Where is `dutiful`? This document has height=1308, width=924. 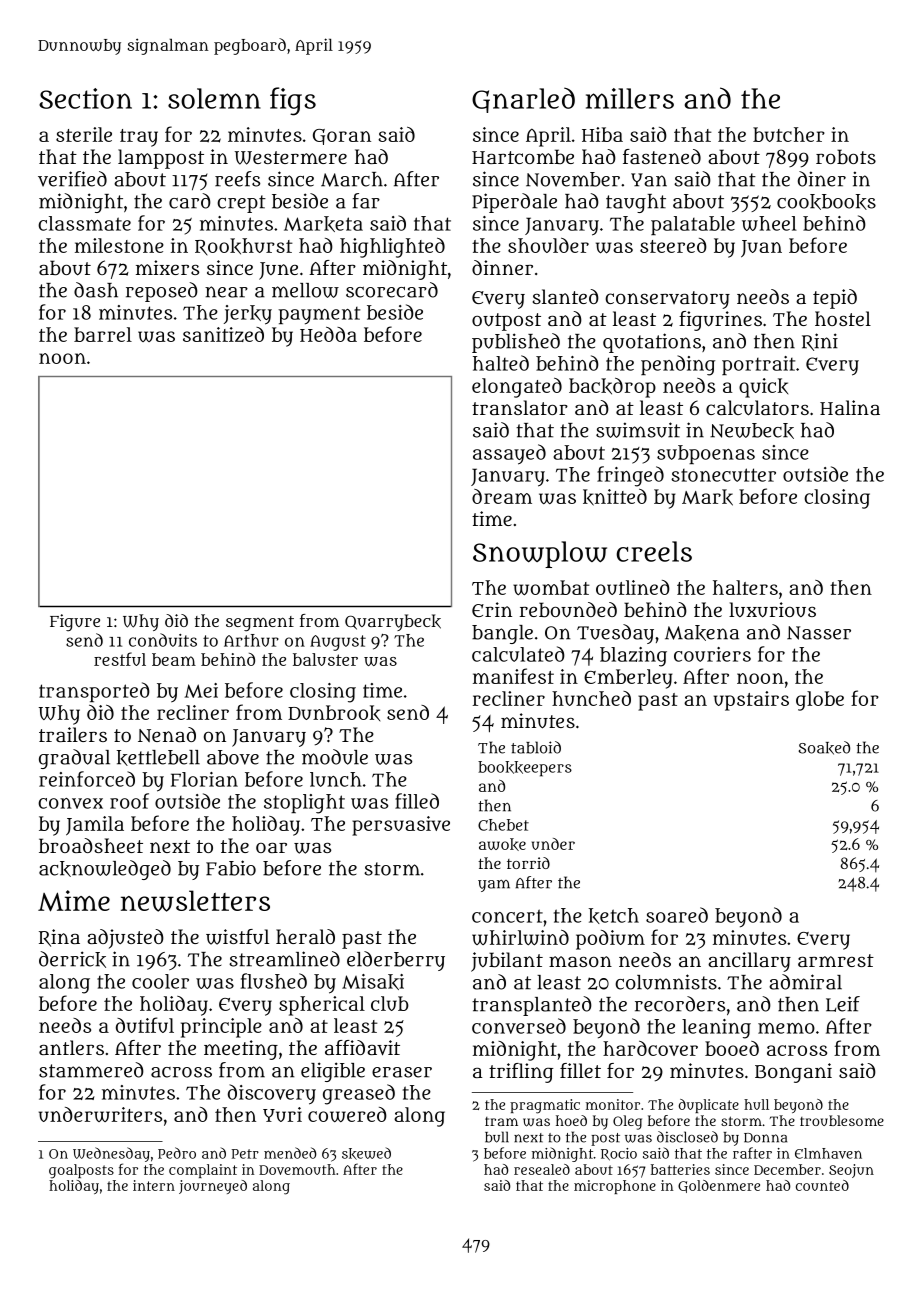 dutiful is located at coordinates (145, 1025).
